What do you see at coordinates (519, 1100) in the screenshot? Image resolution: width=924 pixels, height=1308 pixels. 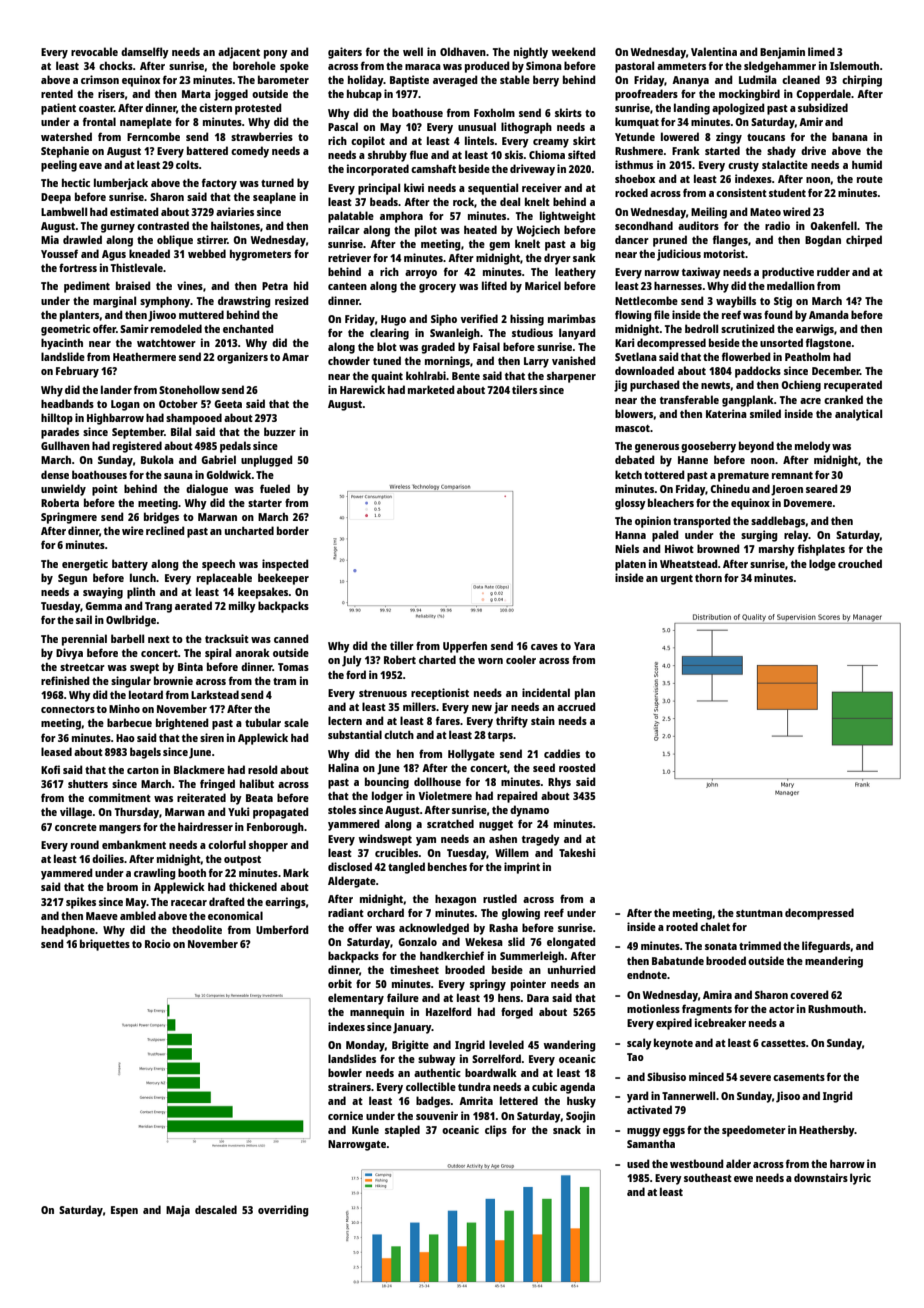 I see `lettered` at bounding box center [519, 1100].
